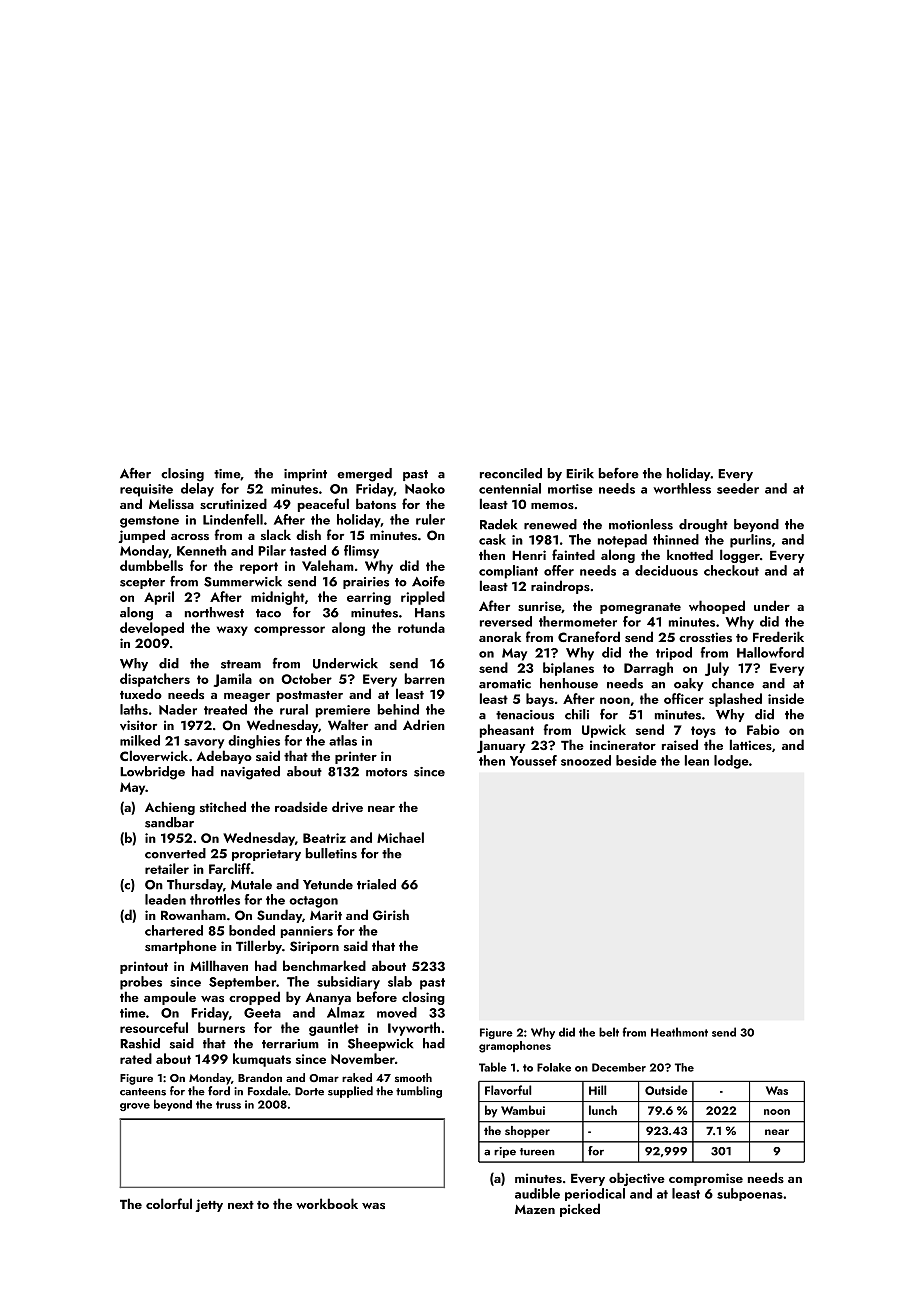 Image resolution: width=924 pixels, height=1308 pixels. What do you see at coordinates (175, 853) in the screenshot?
I see `converted` at bounding box center [175, 853].
